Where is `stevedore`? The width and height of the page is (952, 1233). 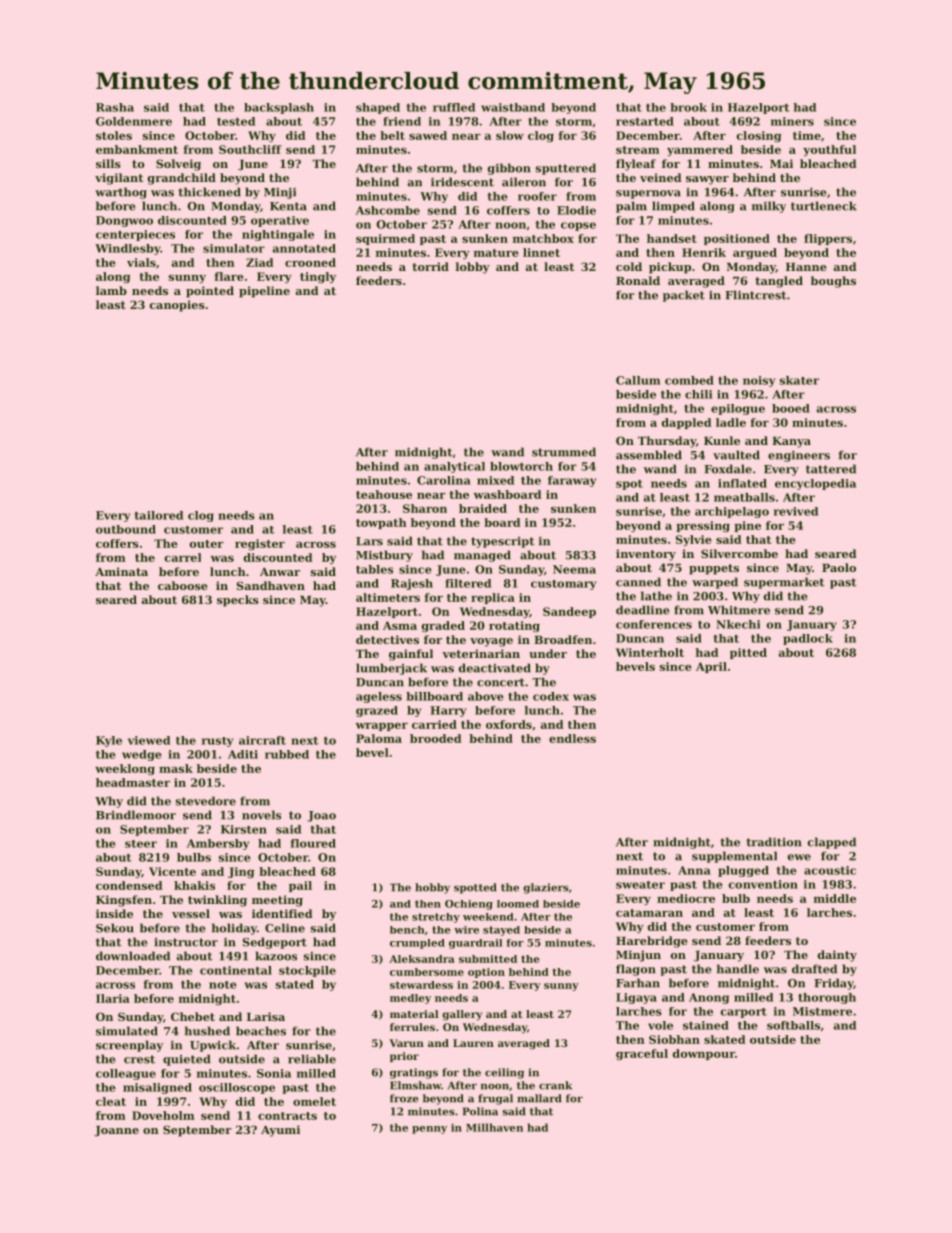 stevedore is located at coordinates (206, 801).
